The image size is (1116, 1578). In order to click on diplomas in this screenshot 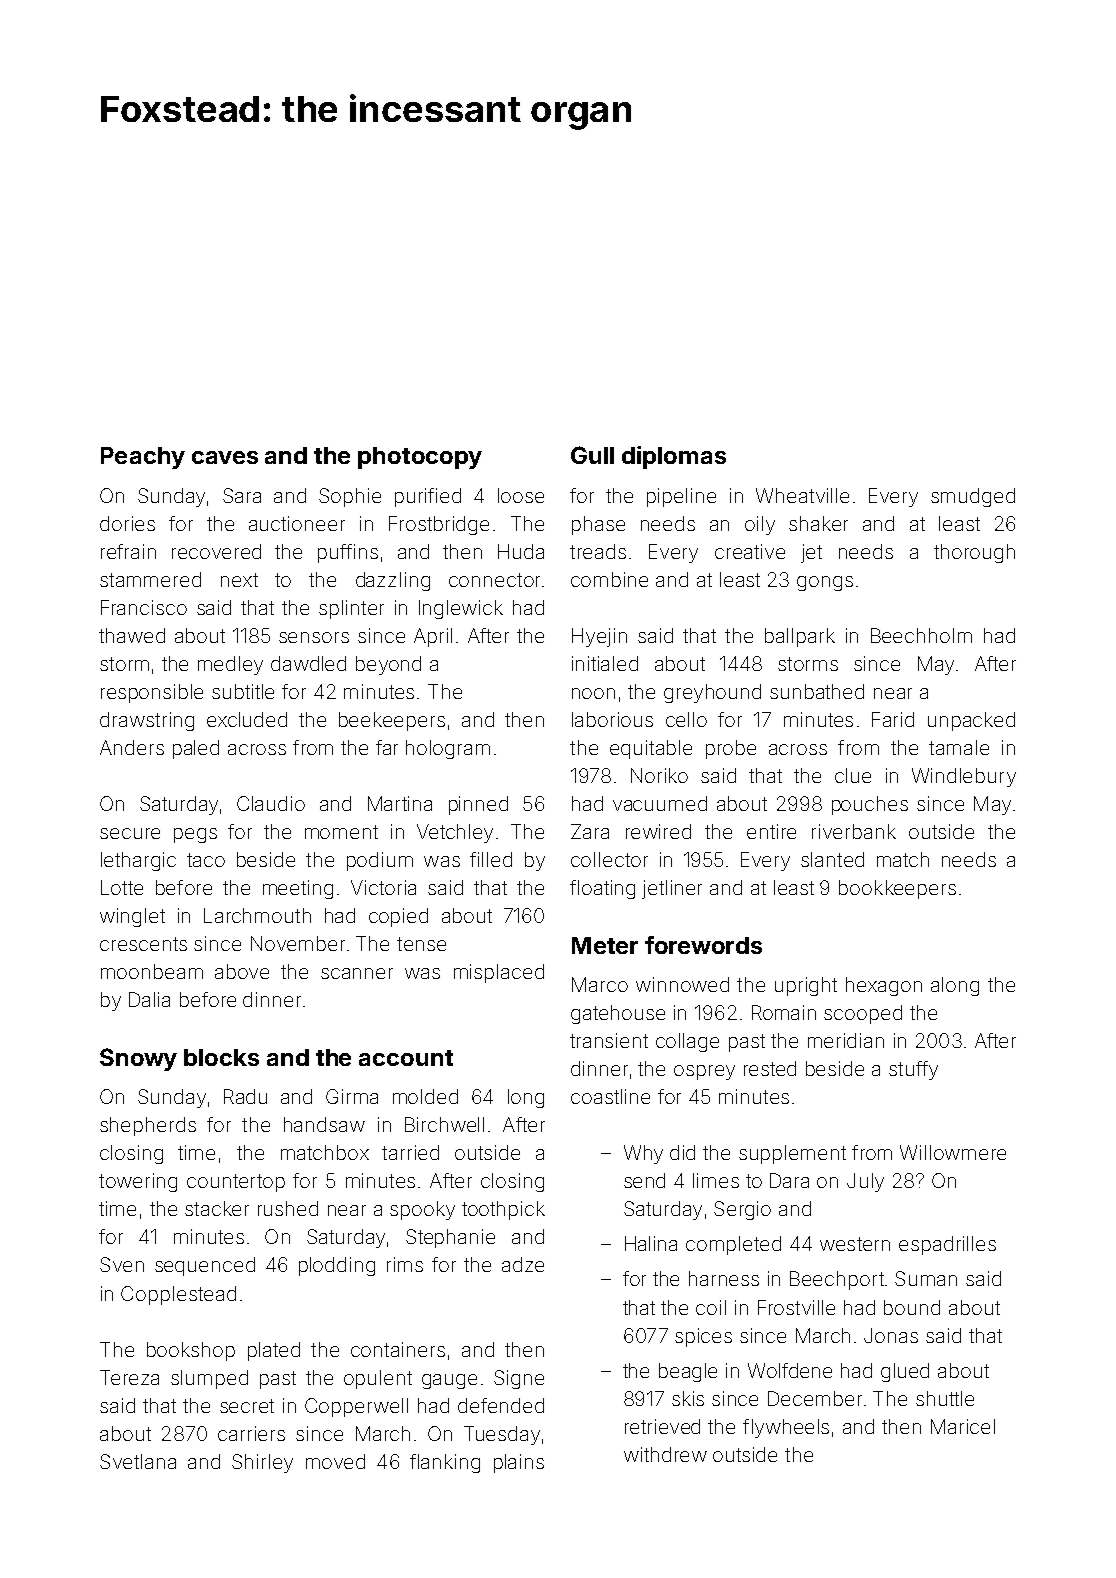, I will do `click(674, 457)`.
